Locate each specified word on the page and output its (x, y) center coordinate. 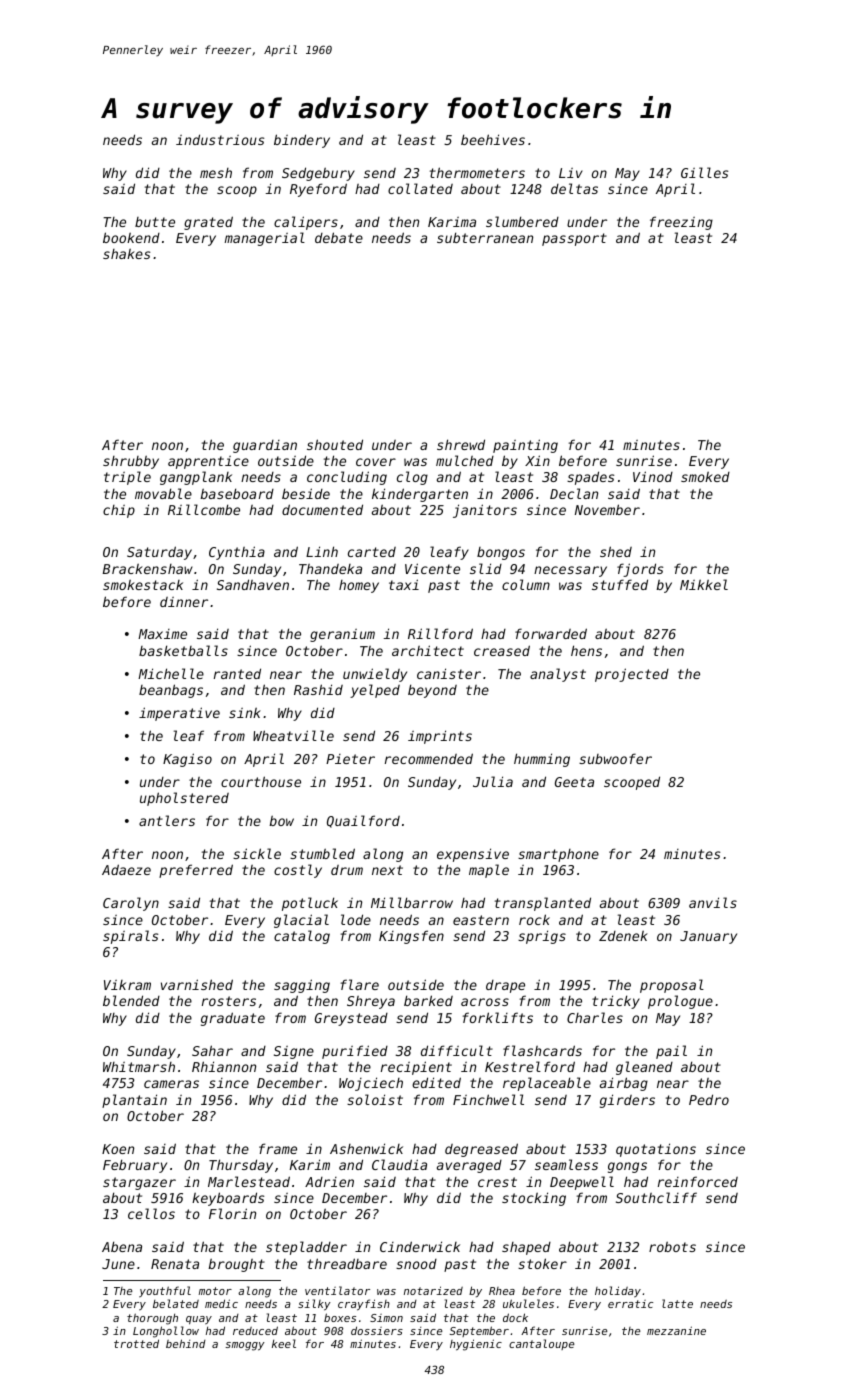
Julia (493, 781)
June (118, 1264)
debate (339, 237)
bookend (131, 237)
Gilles (704, 172)
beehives (493, 139)
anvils (713, 902)
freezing (681, 223)
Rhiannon (224, 1066)
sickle (257, 853)
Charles (595, 1017)
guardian (265, 446)
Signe (294, 1052)
